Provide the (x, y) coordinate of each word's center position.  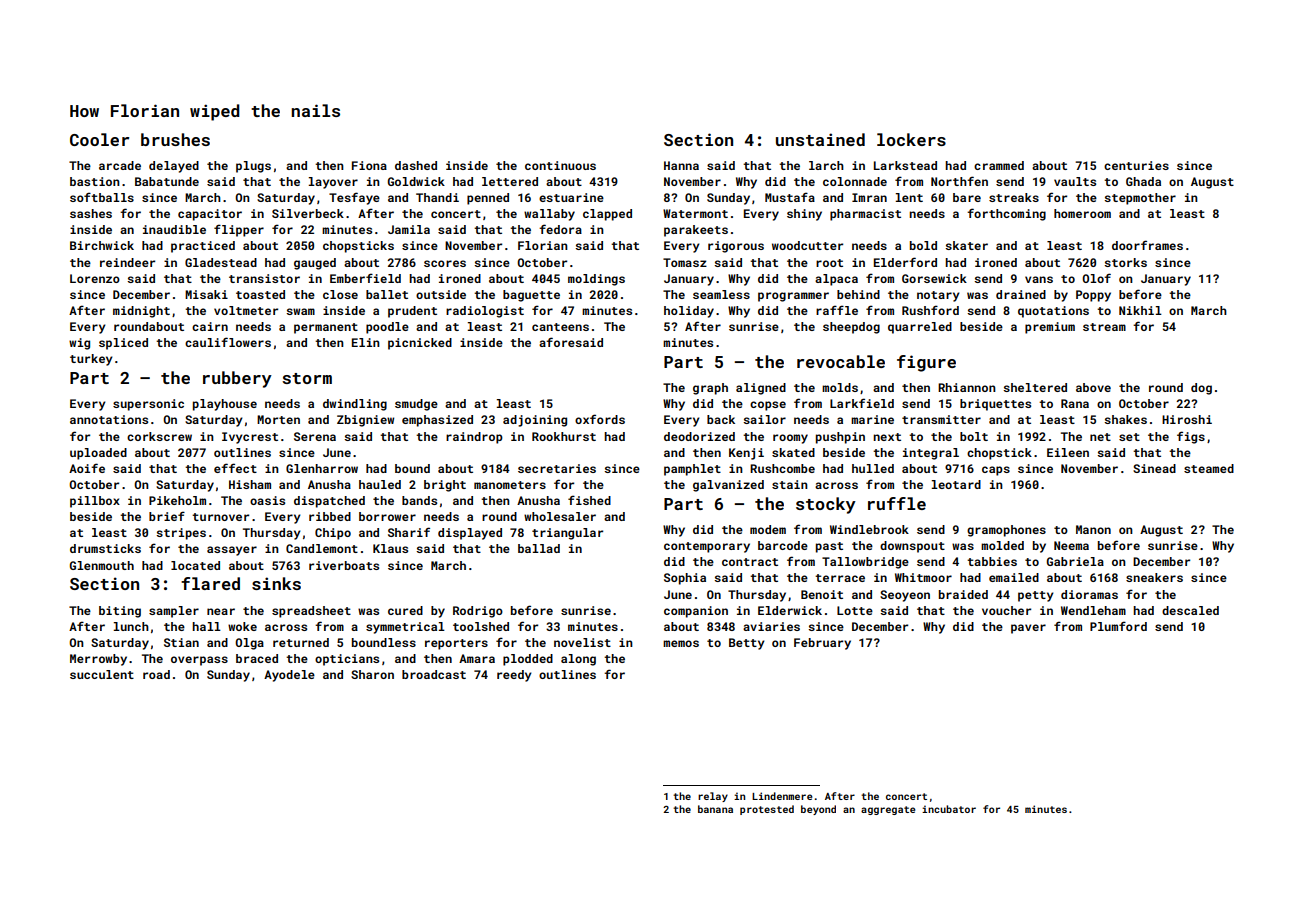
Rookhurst (564, 436)
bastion (95, 181)
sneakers (1154, 577)
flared (210, 583)
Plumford (1118, 626)
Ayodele (289, 676)
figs (1191, 437)
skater (966, 245)
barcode (783, 545)
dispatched (329, 502)
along (578, 660)
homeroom (1082, 213)
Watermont (695, 213)
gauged (315, 264)
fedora (560, 229)
